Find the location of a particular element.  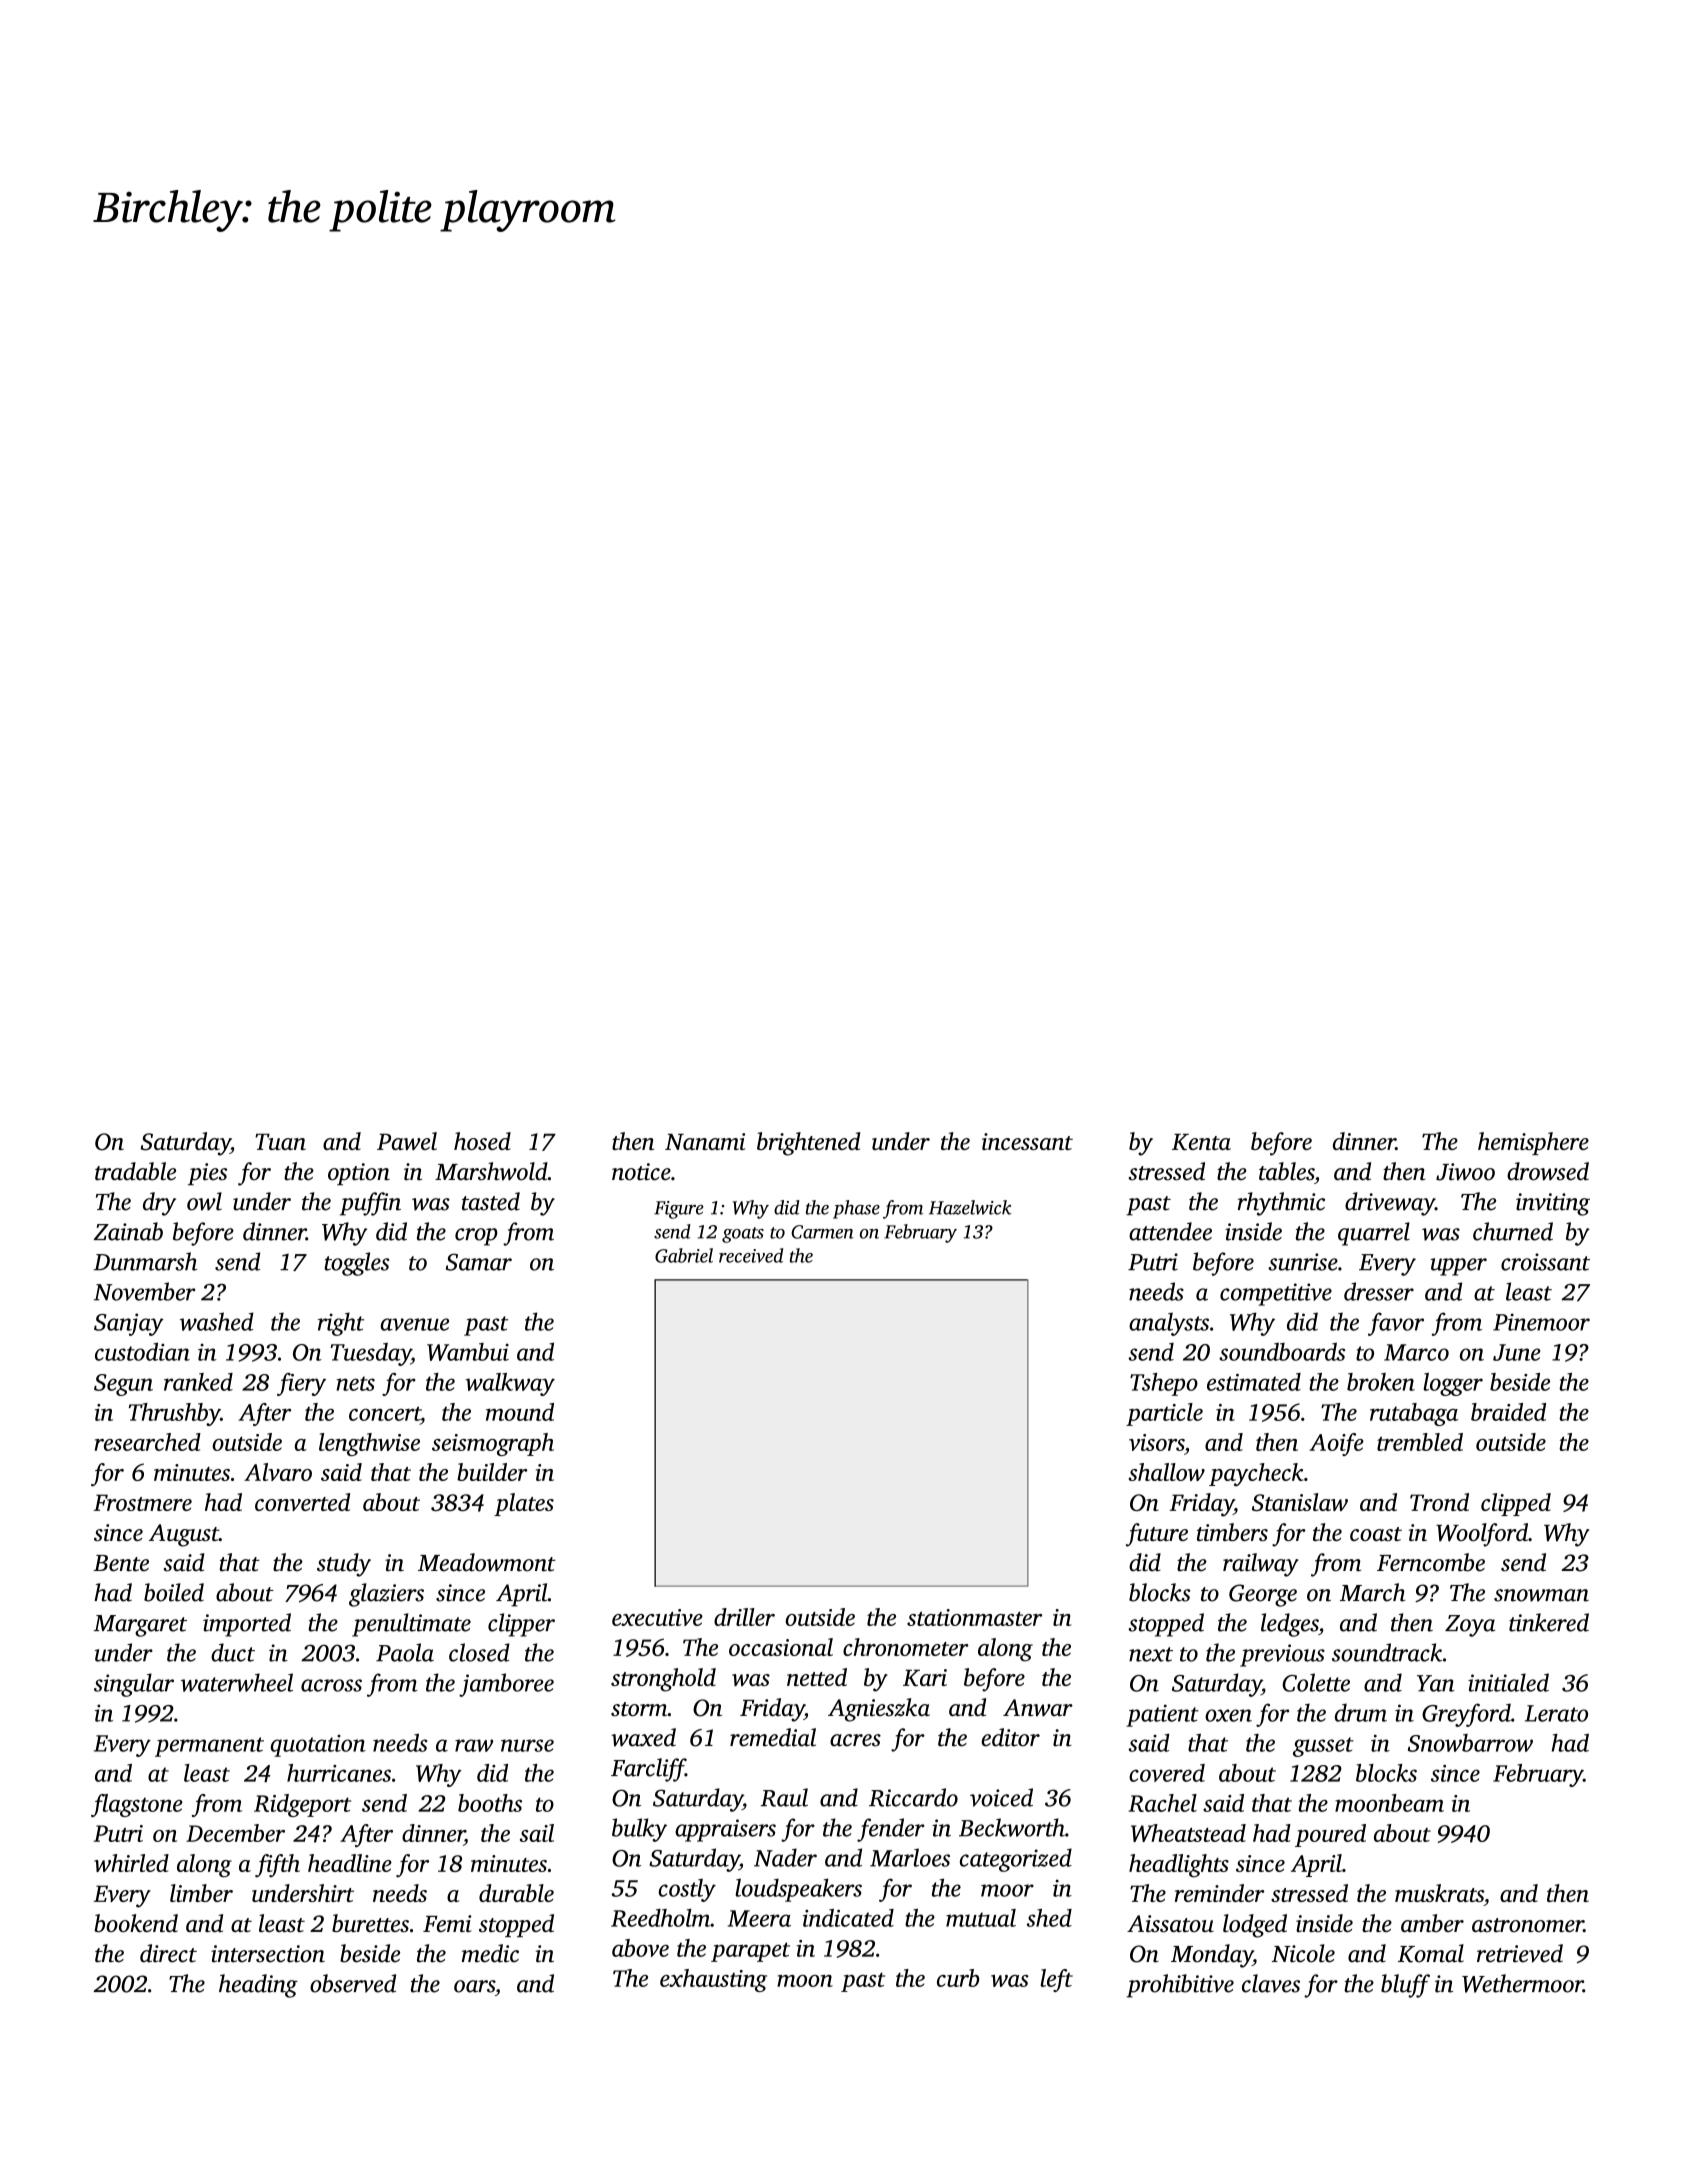

executive is located at coordinates (657, 1617).
